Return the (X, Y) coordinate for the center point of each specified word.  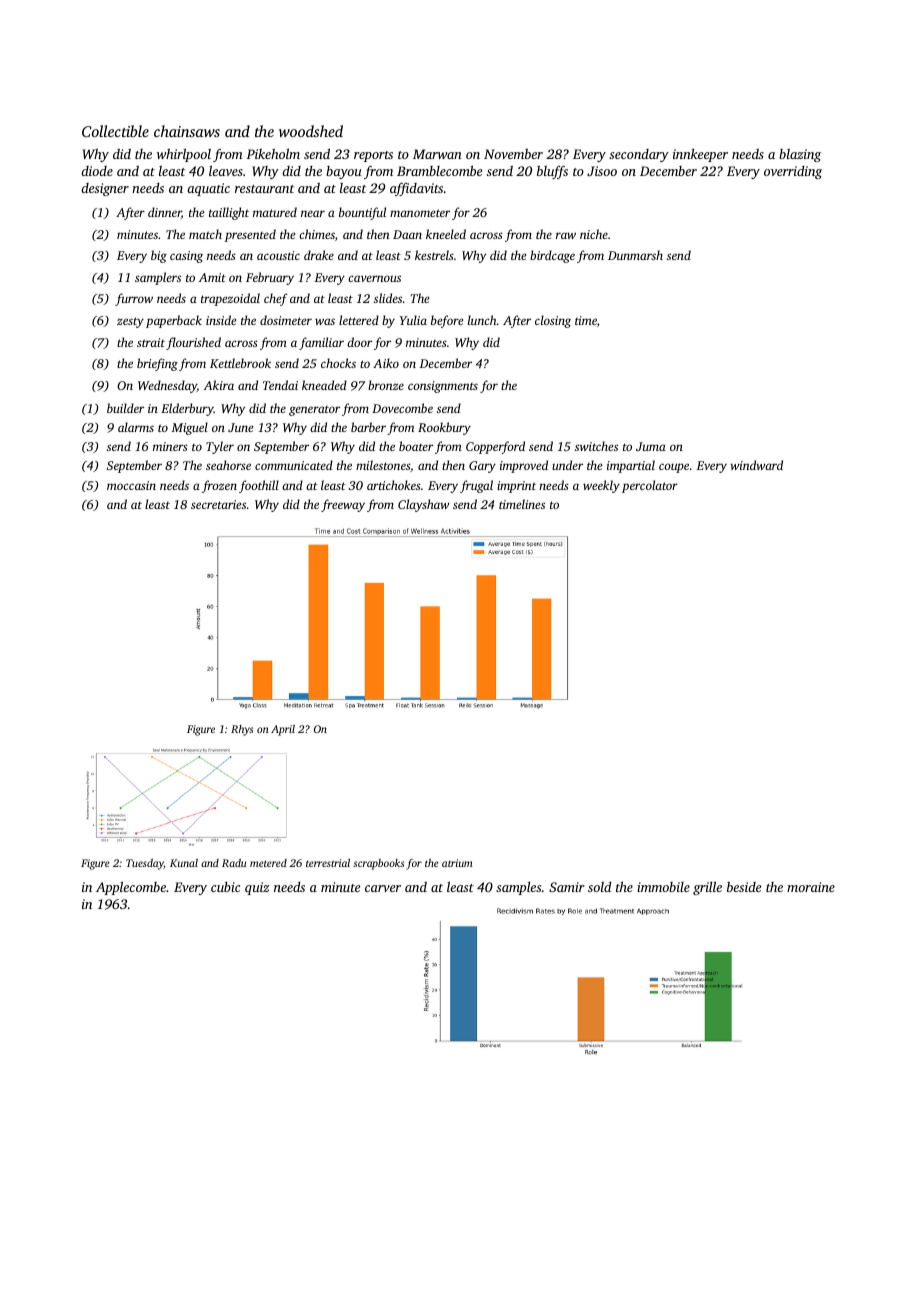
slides (388, 298)
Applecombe (131, 888)
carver (383, 888)
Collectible (115, 131)
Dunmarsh (635, 255)
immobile (663, 887)
